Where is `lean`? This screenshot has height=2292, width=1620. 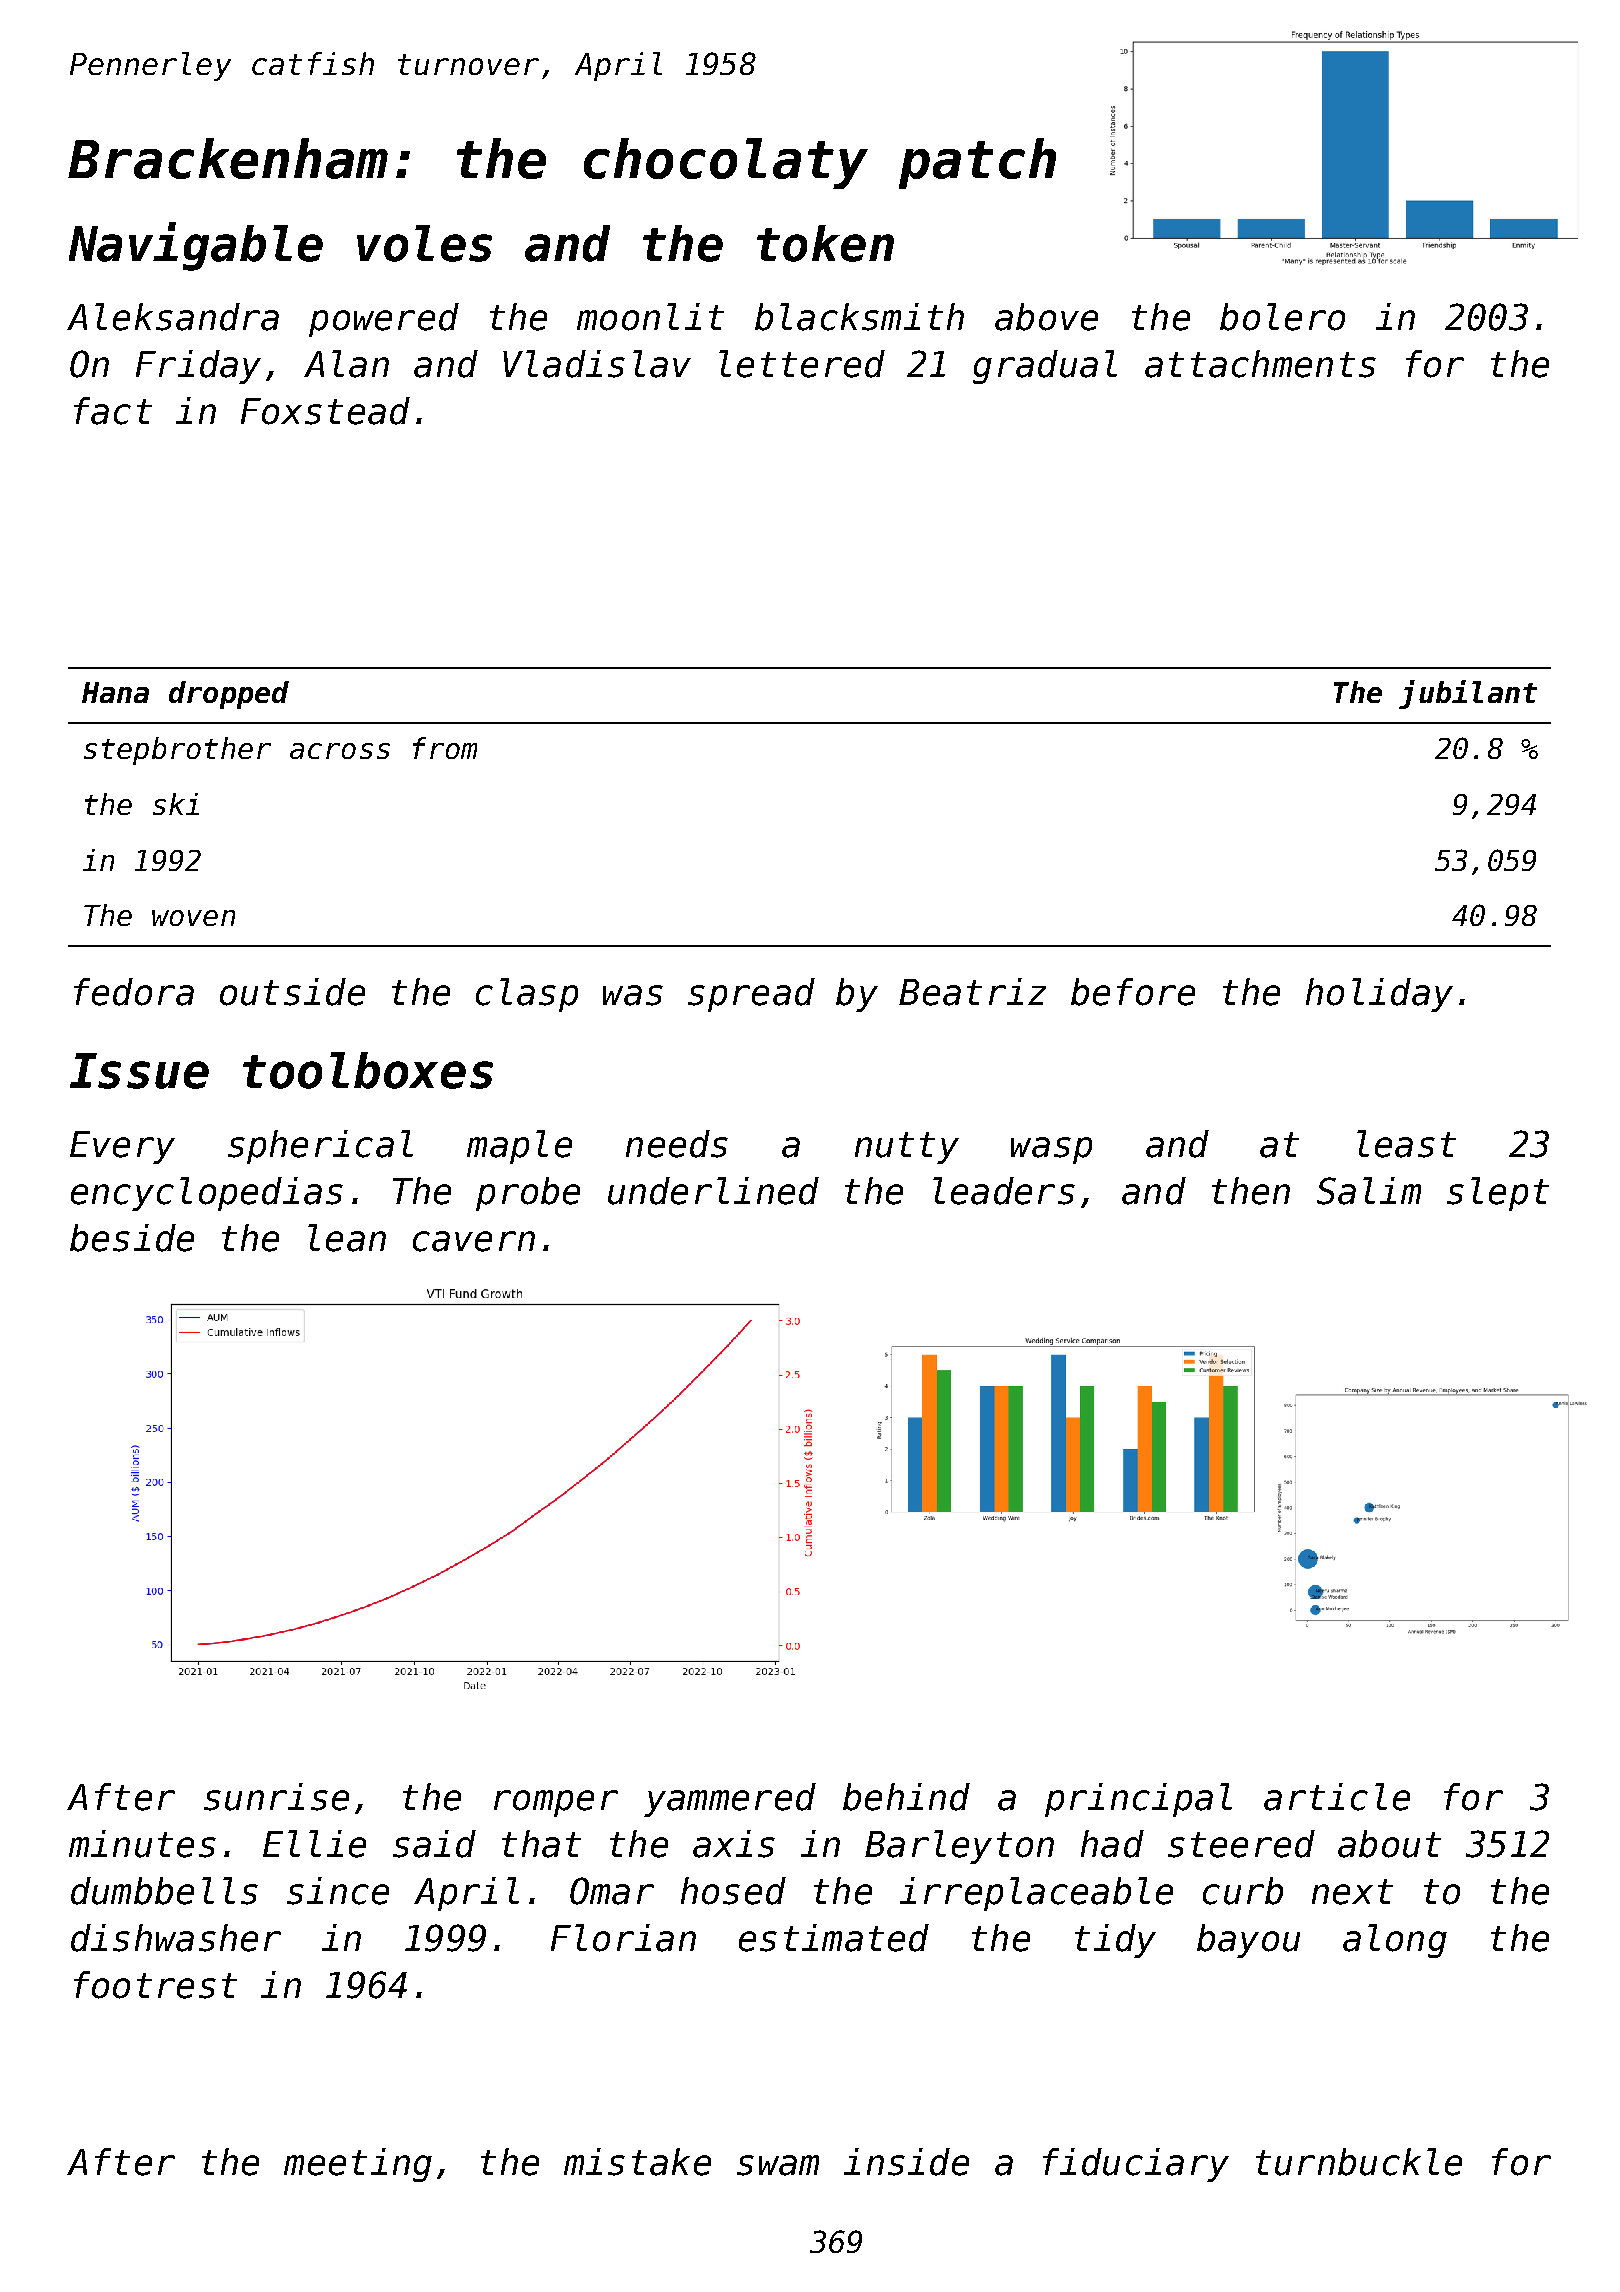
lean is located at coordinates (347, 1238).
